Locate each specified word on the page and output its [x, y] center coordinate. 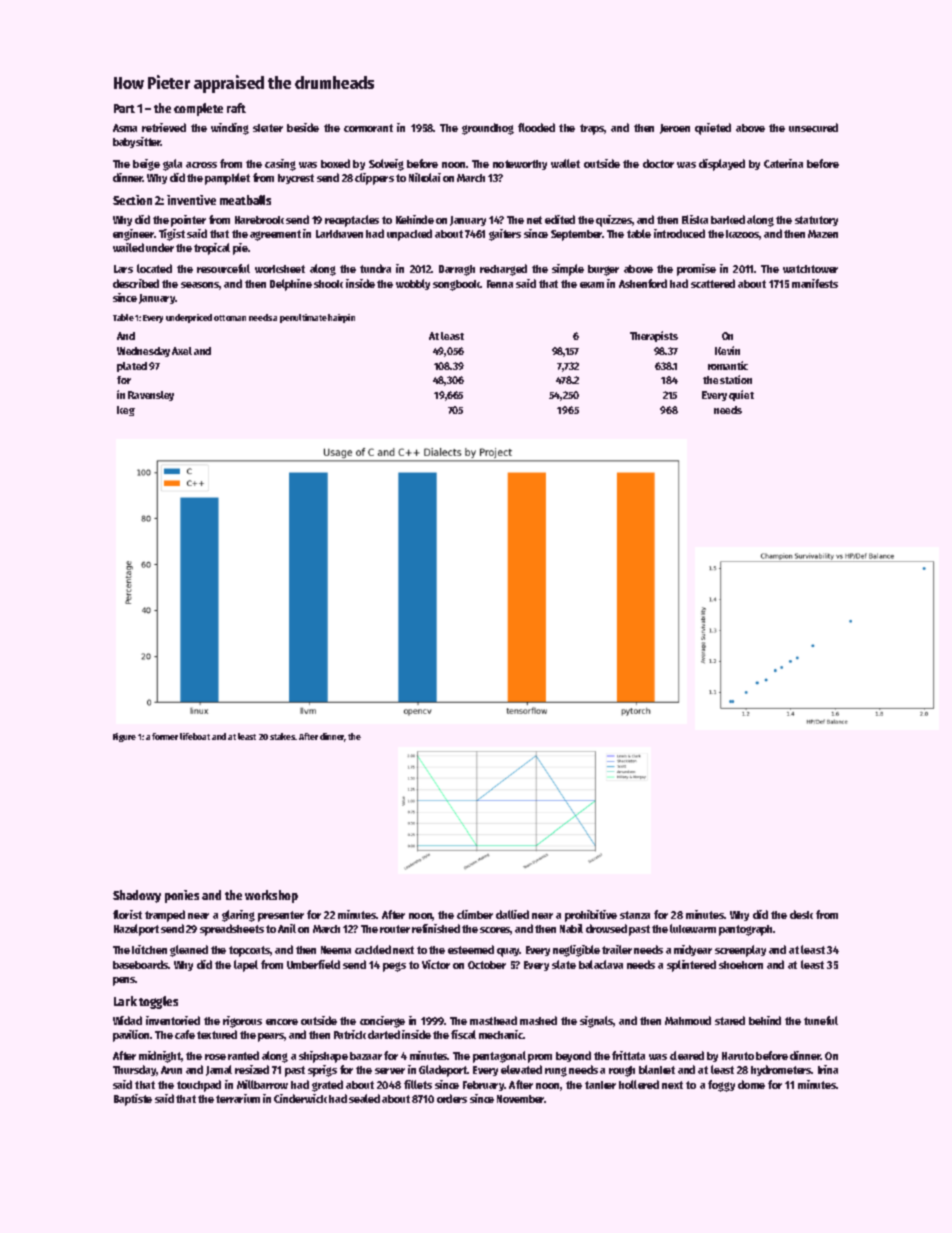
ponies [182, 896]
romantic [728, 365]
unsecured [813, 127]
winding [230, 129]
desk [801, 914]
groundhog [488, 129]
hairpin [341, 318]
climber [475, 914]
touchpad [199, 1086]
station [736, 379]
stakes [282, 736]
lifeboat [195, 736]
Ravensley [151, 396]
